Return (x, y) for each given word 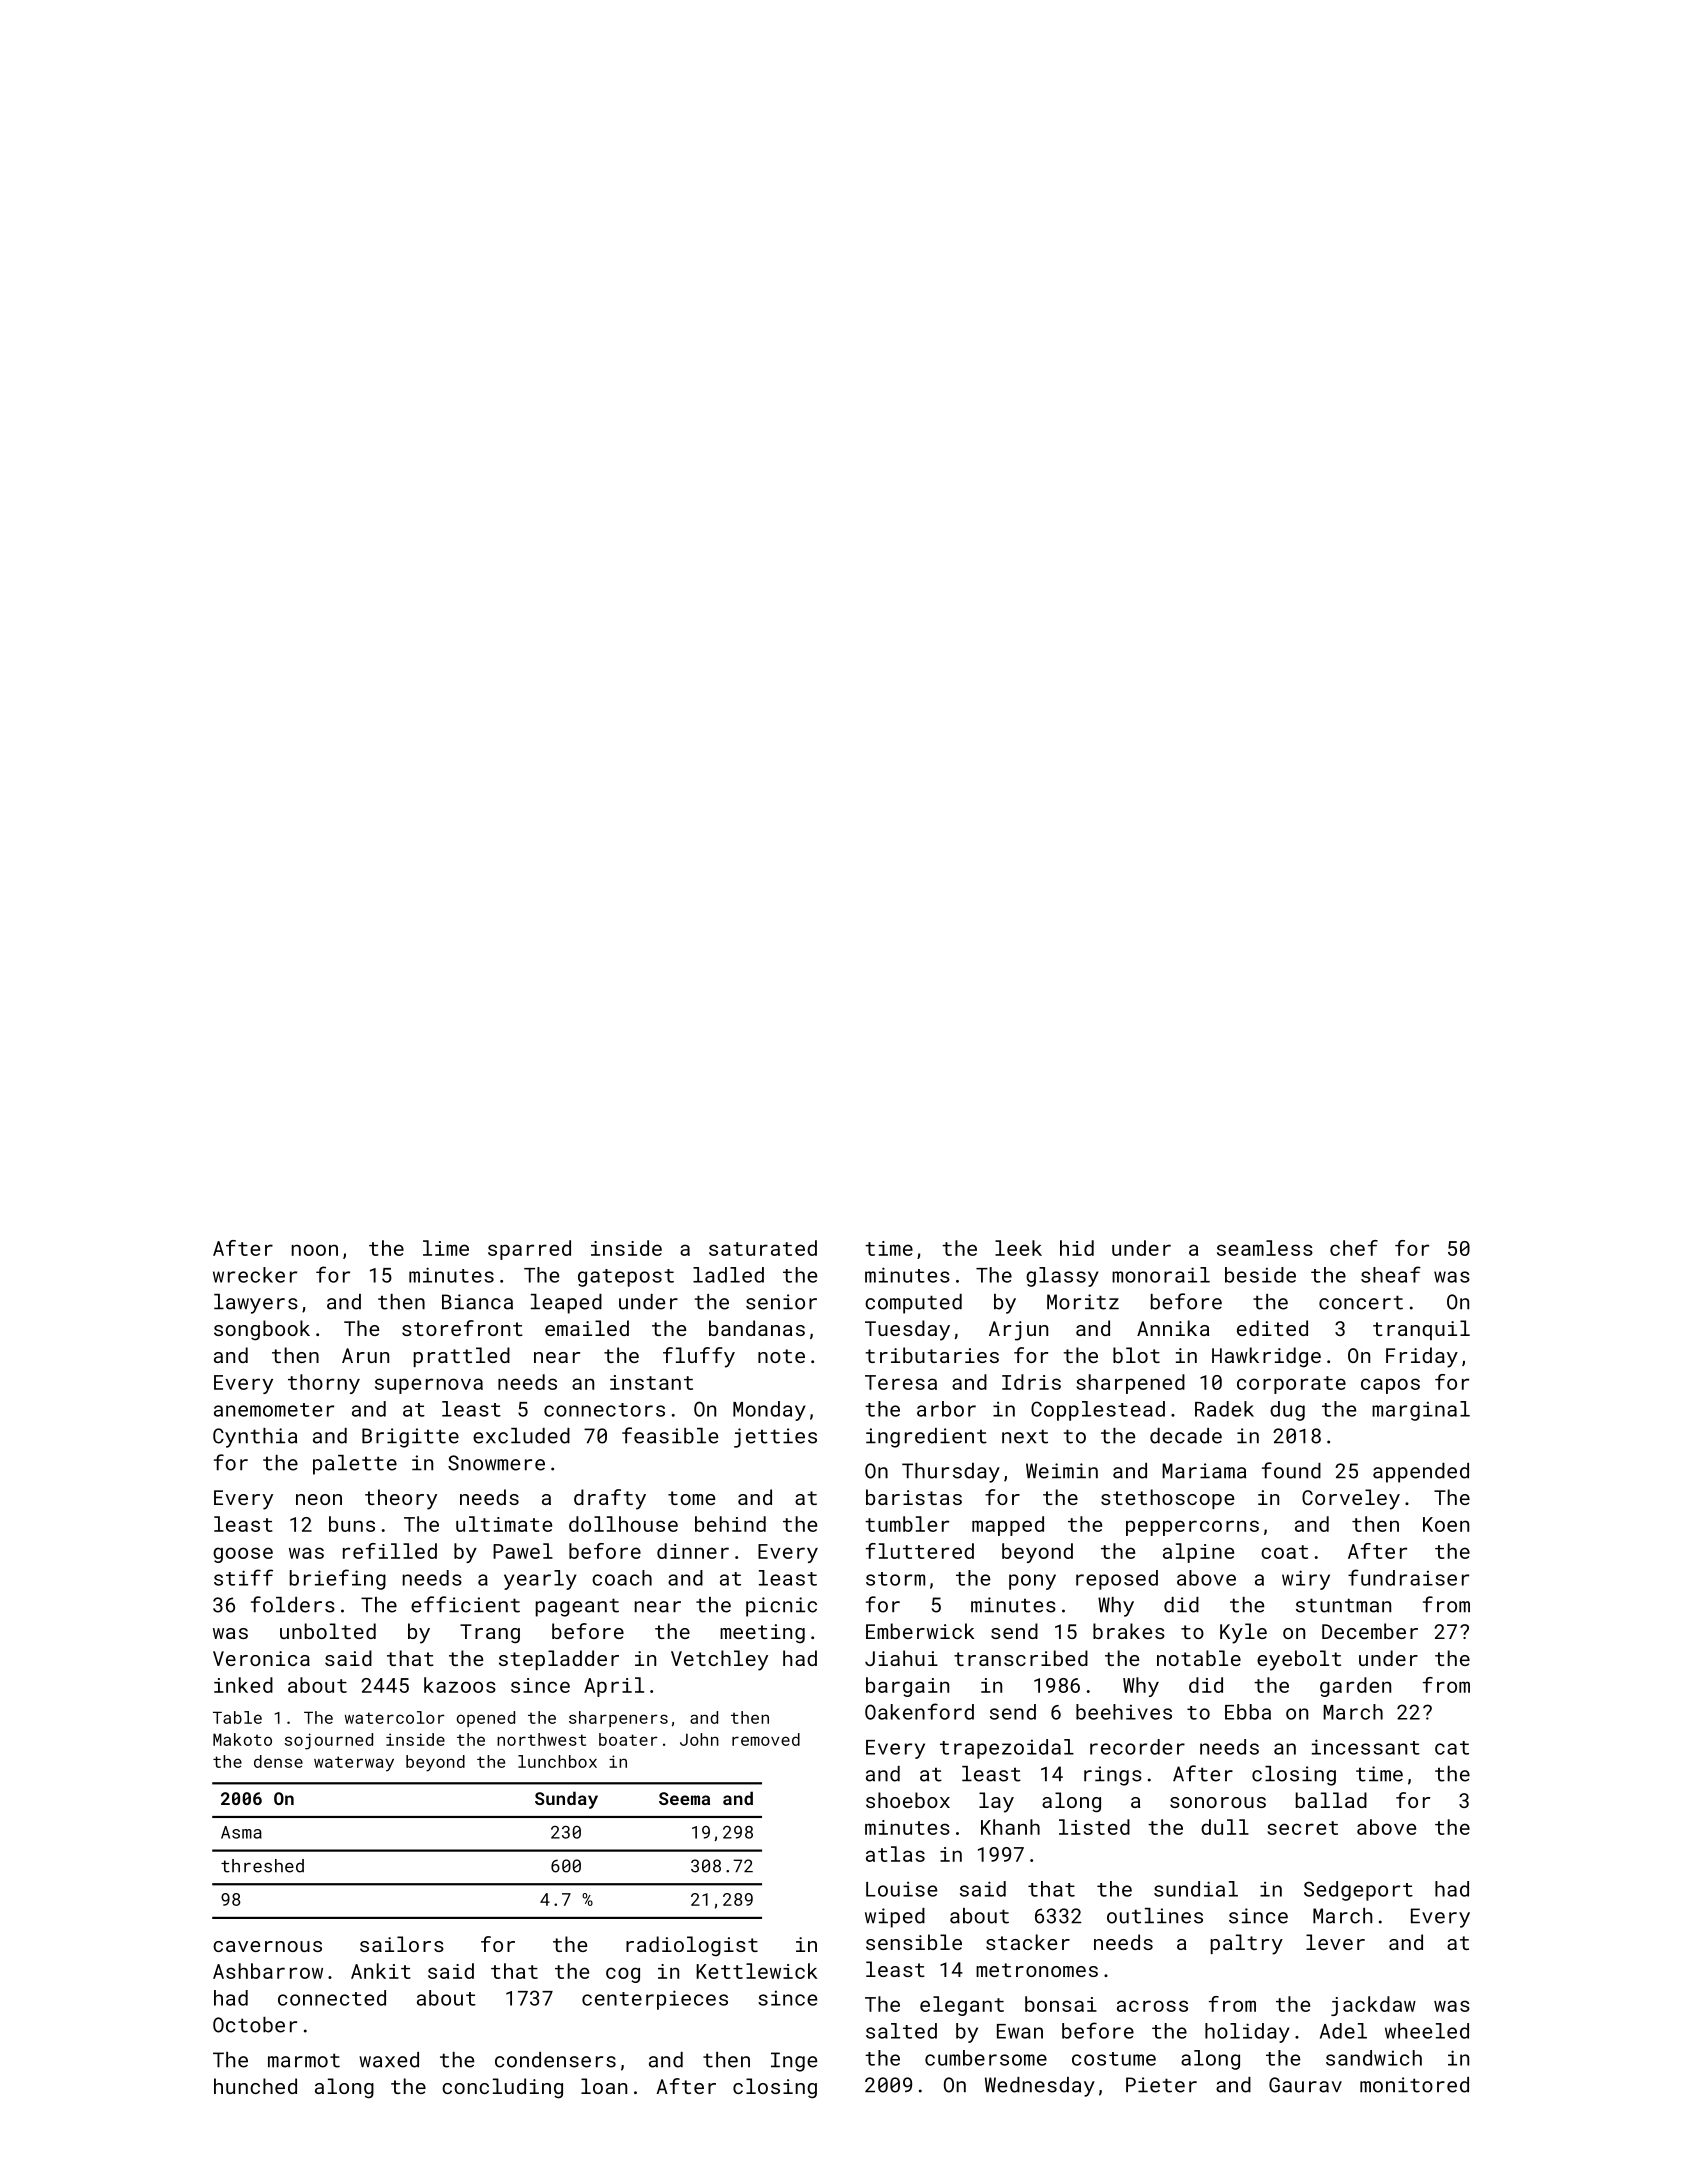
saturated (763, 1248)
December (1370, 1631)
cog (623, 1975)
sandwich (1374, 2058)
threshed (262, 1866)
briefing (338, 1579)
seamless (1265, 1248)
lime (446, 1248)
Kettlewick (756, 1971)
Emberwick (920, 1631)
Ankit (381, 1971)
